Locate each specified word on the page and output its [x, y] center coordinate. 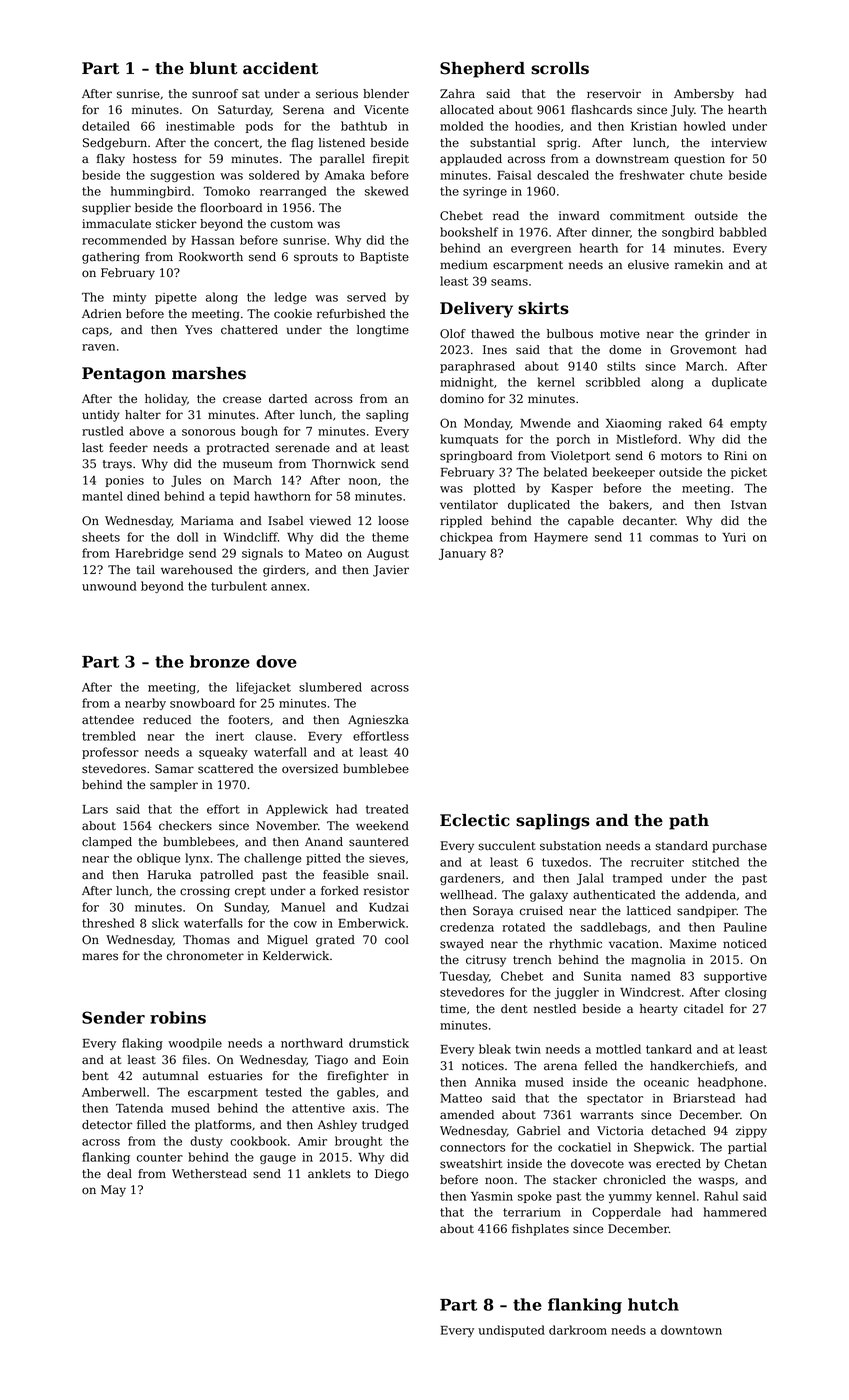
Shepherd [482, 70]
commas [674, 538]
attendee [108, 720]
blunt [213, 68]
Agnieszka [378, 721]
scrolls [560, 68]
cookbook [258, 1141]
